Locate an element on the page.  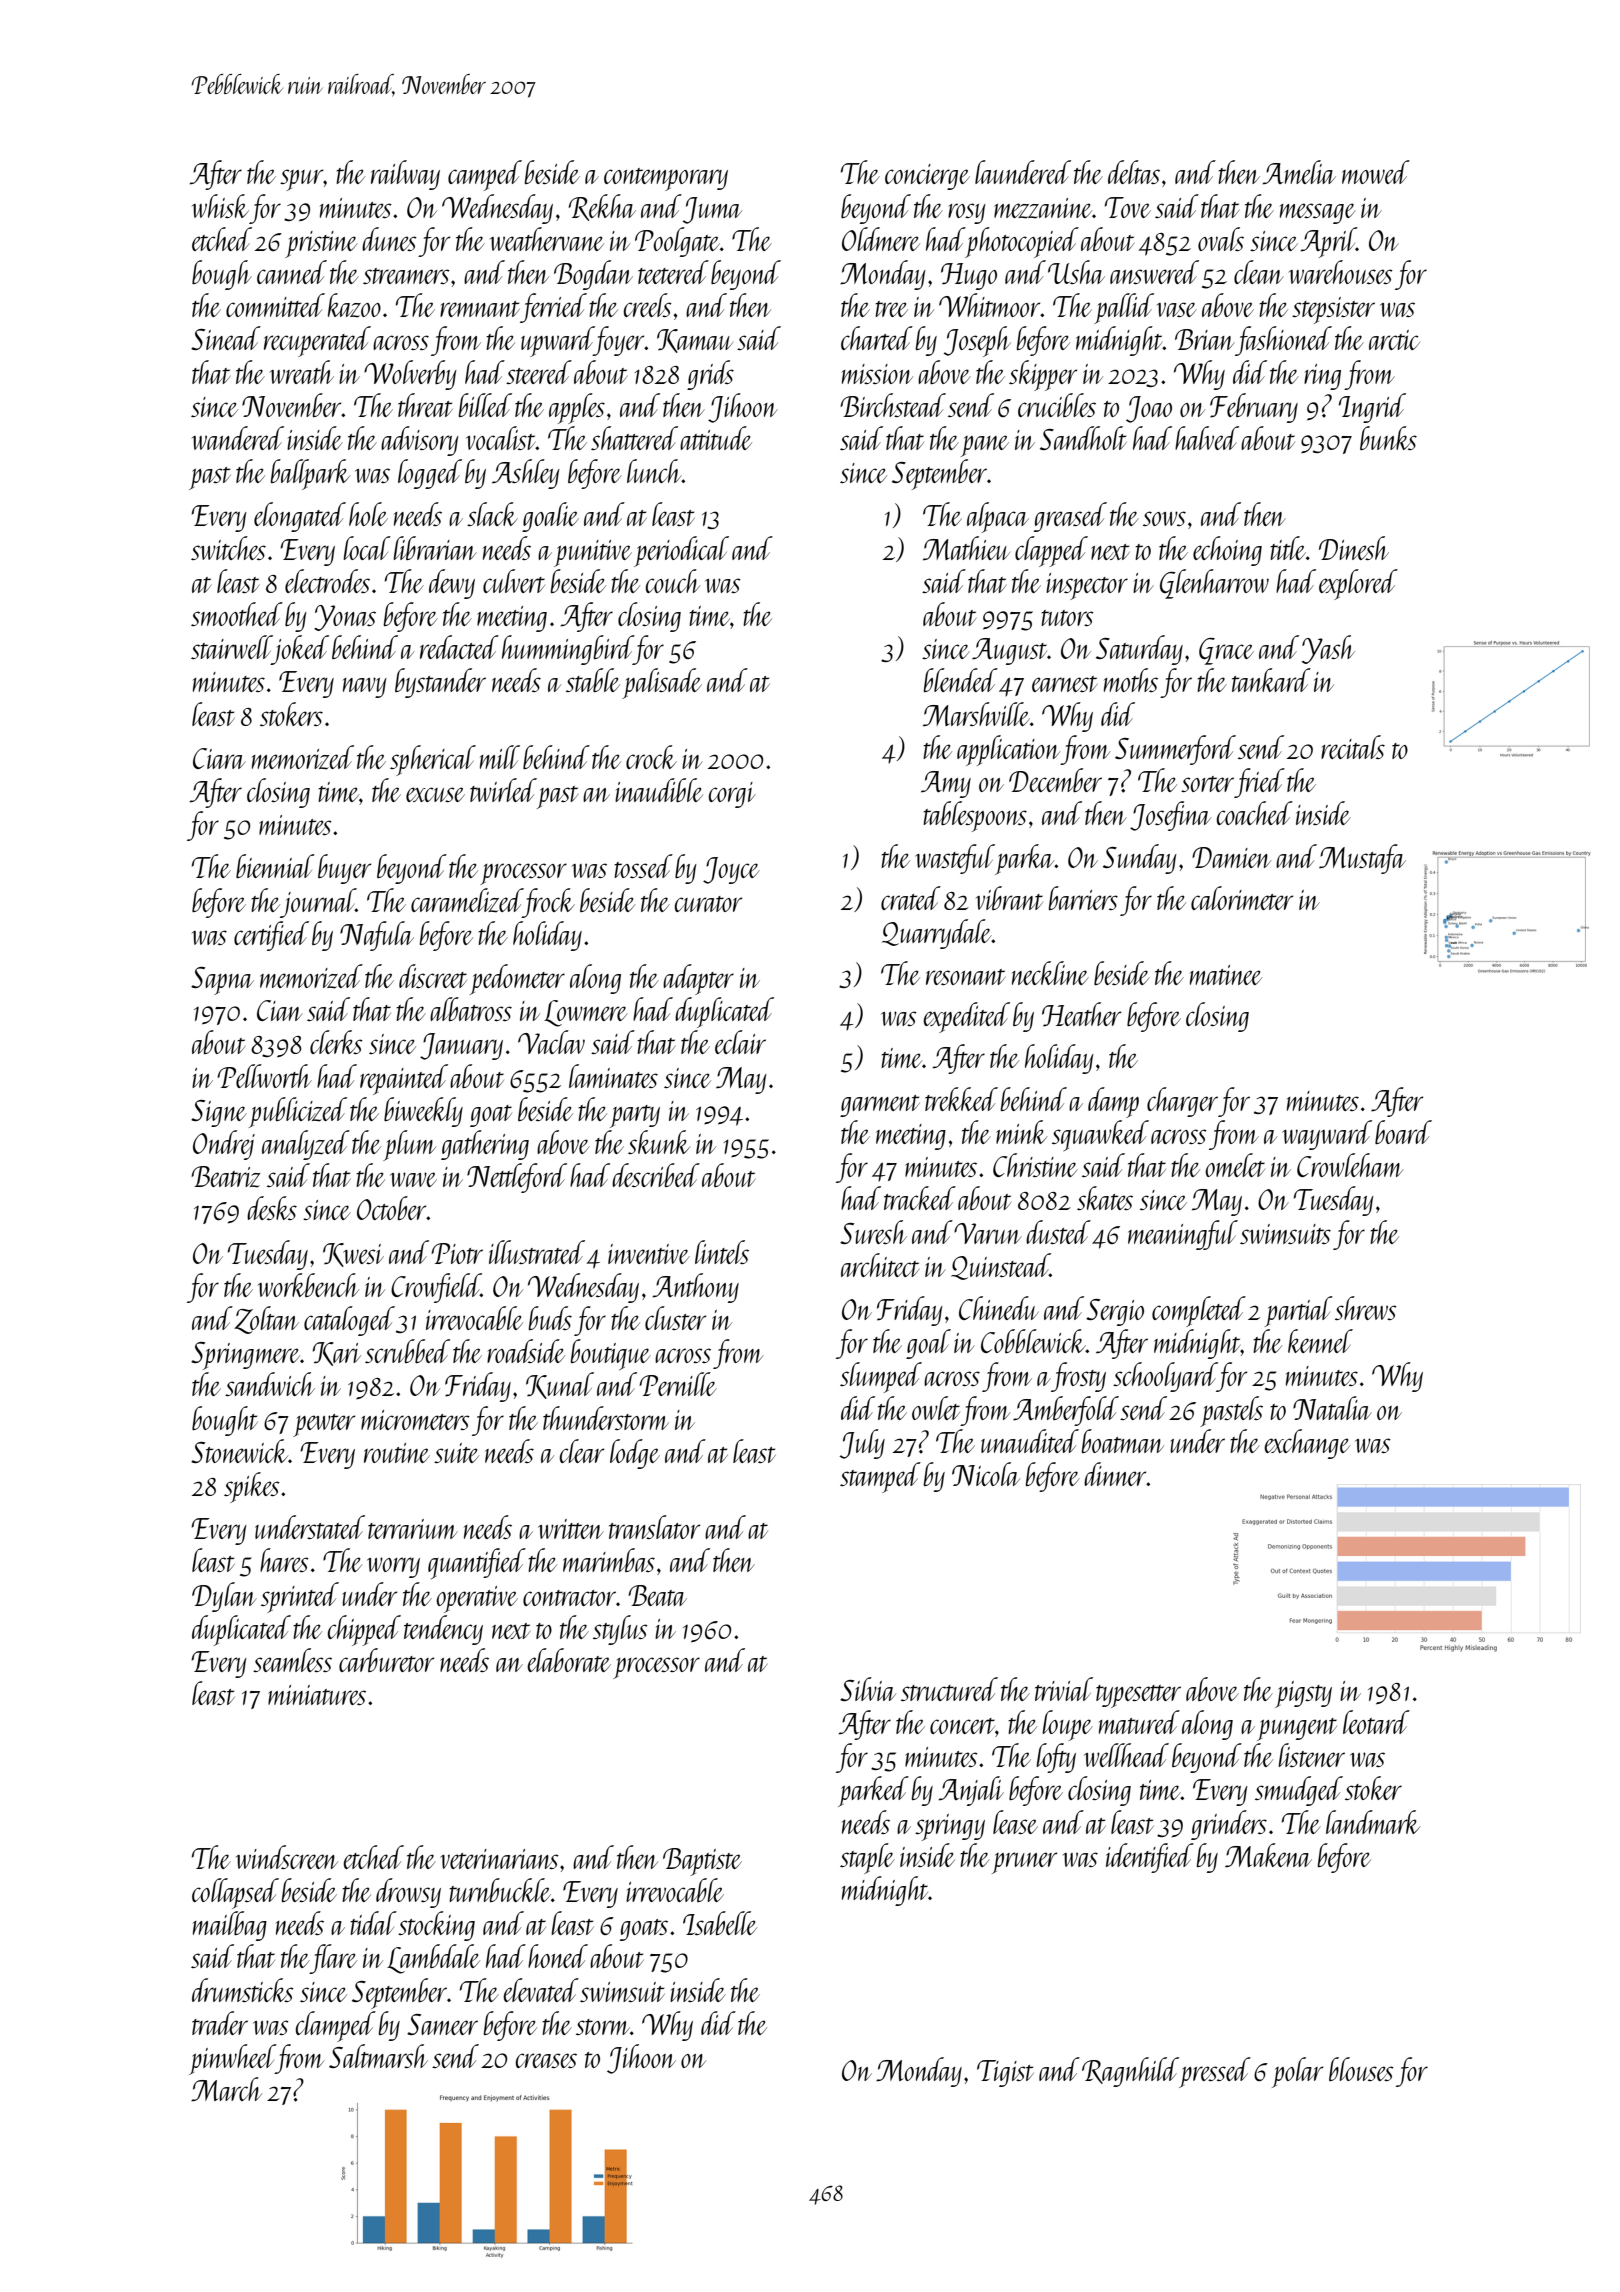
shattered is located at coordinates (634, 438).
